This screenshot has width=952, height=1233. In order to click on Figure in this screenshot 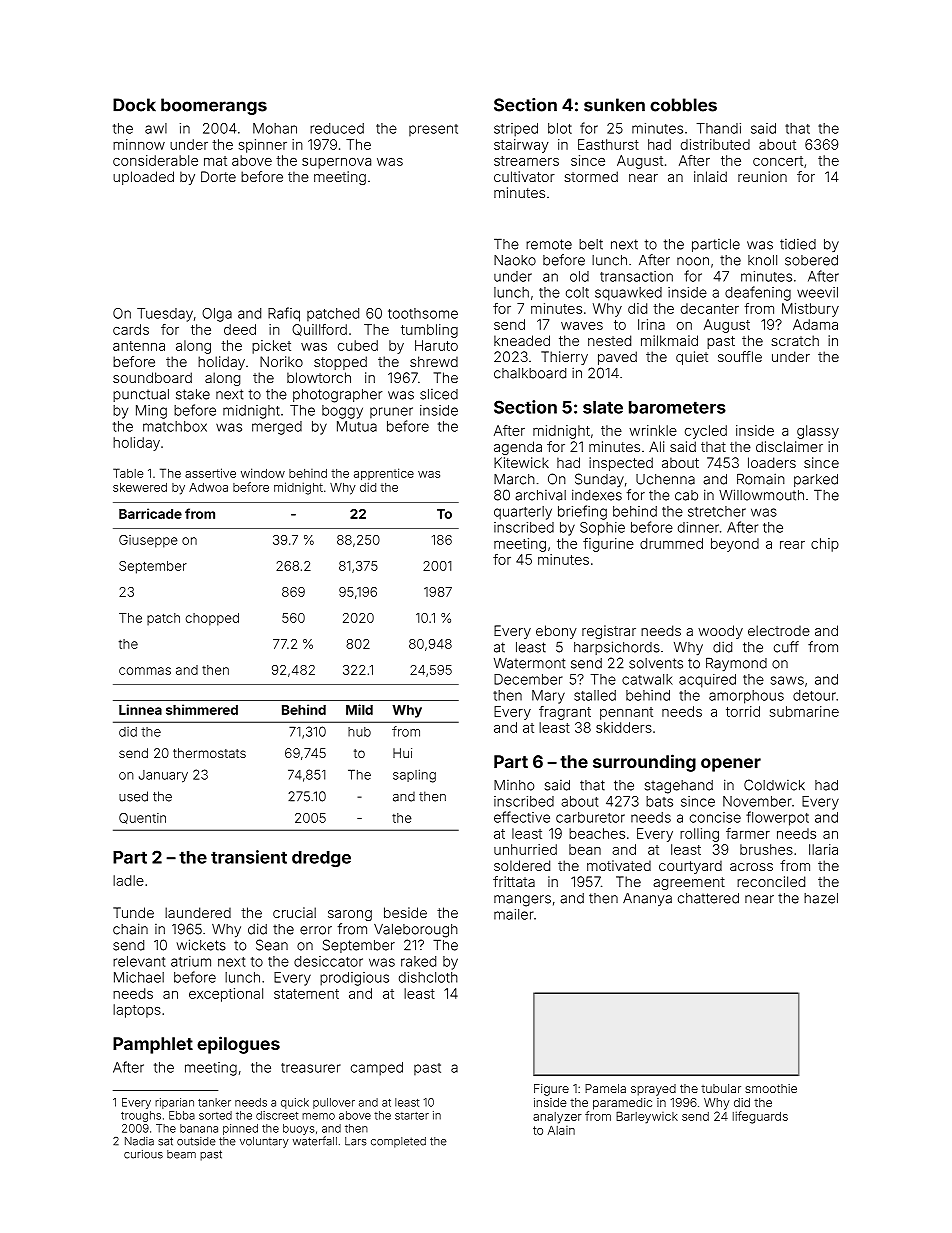, I will do `click(551, 1090)`.
